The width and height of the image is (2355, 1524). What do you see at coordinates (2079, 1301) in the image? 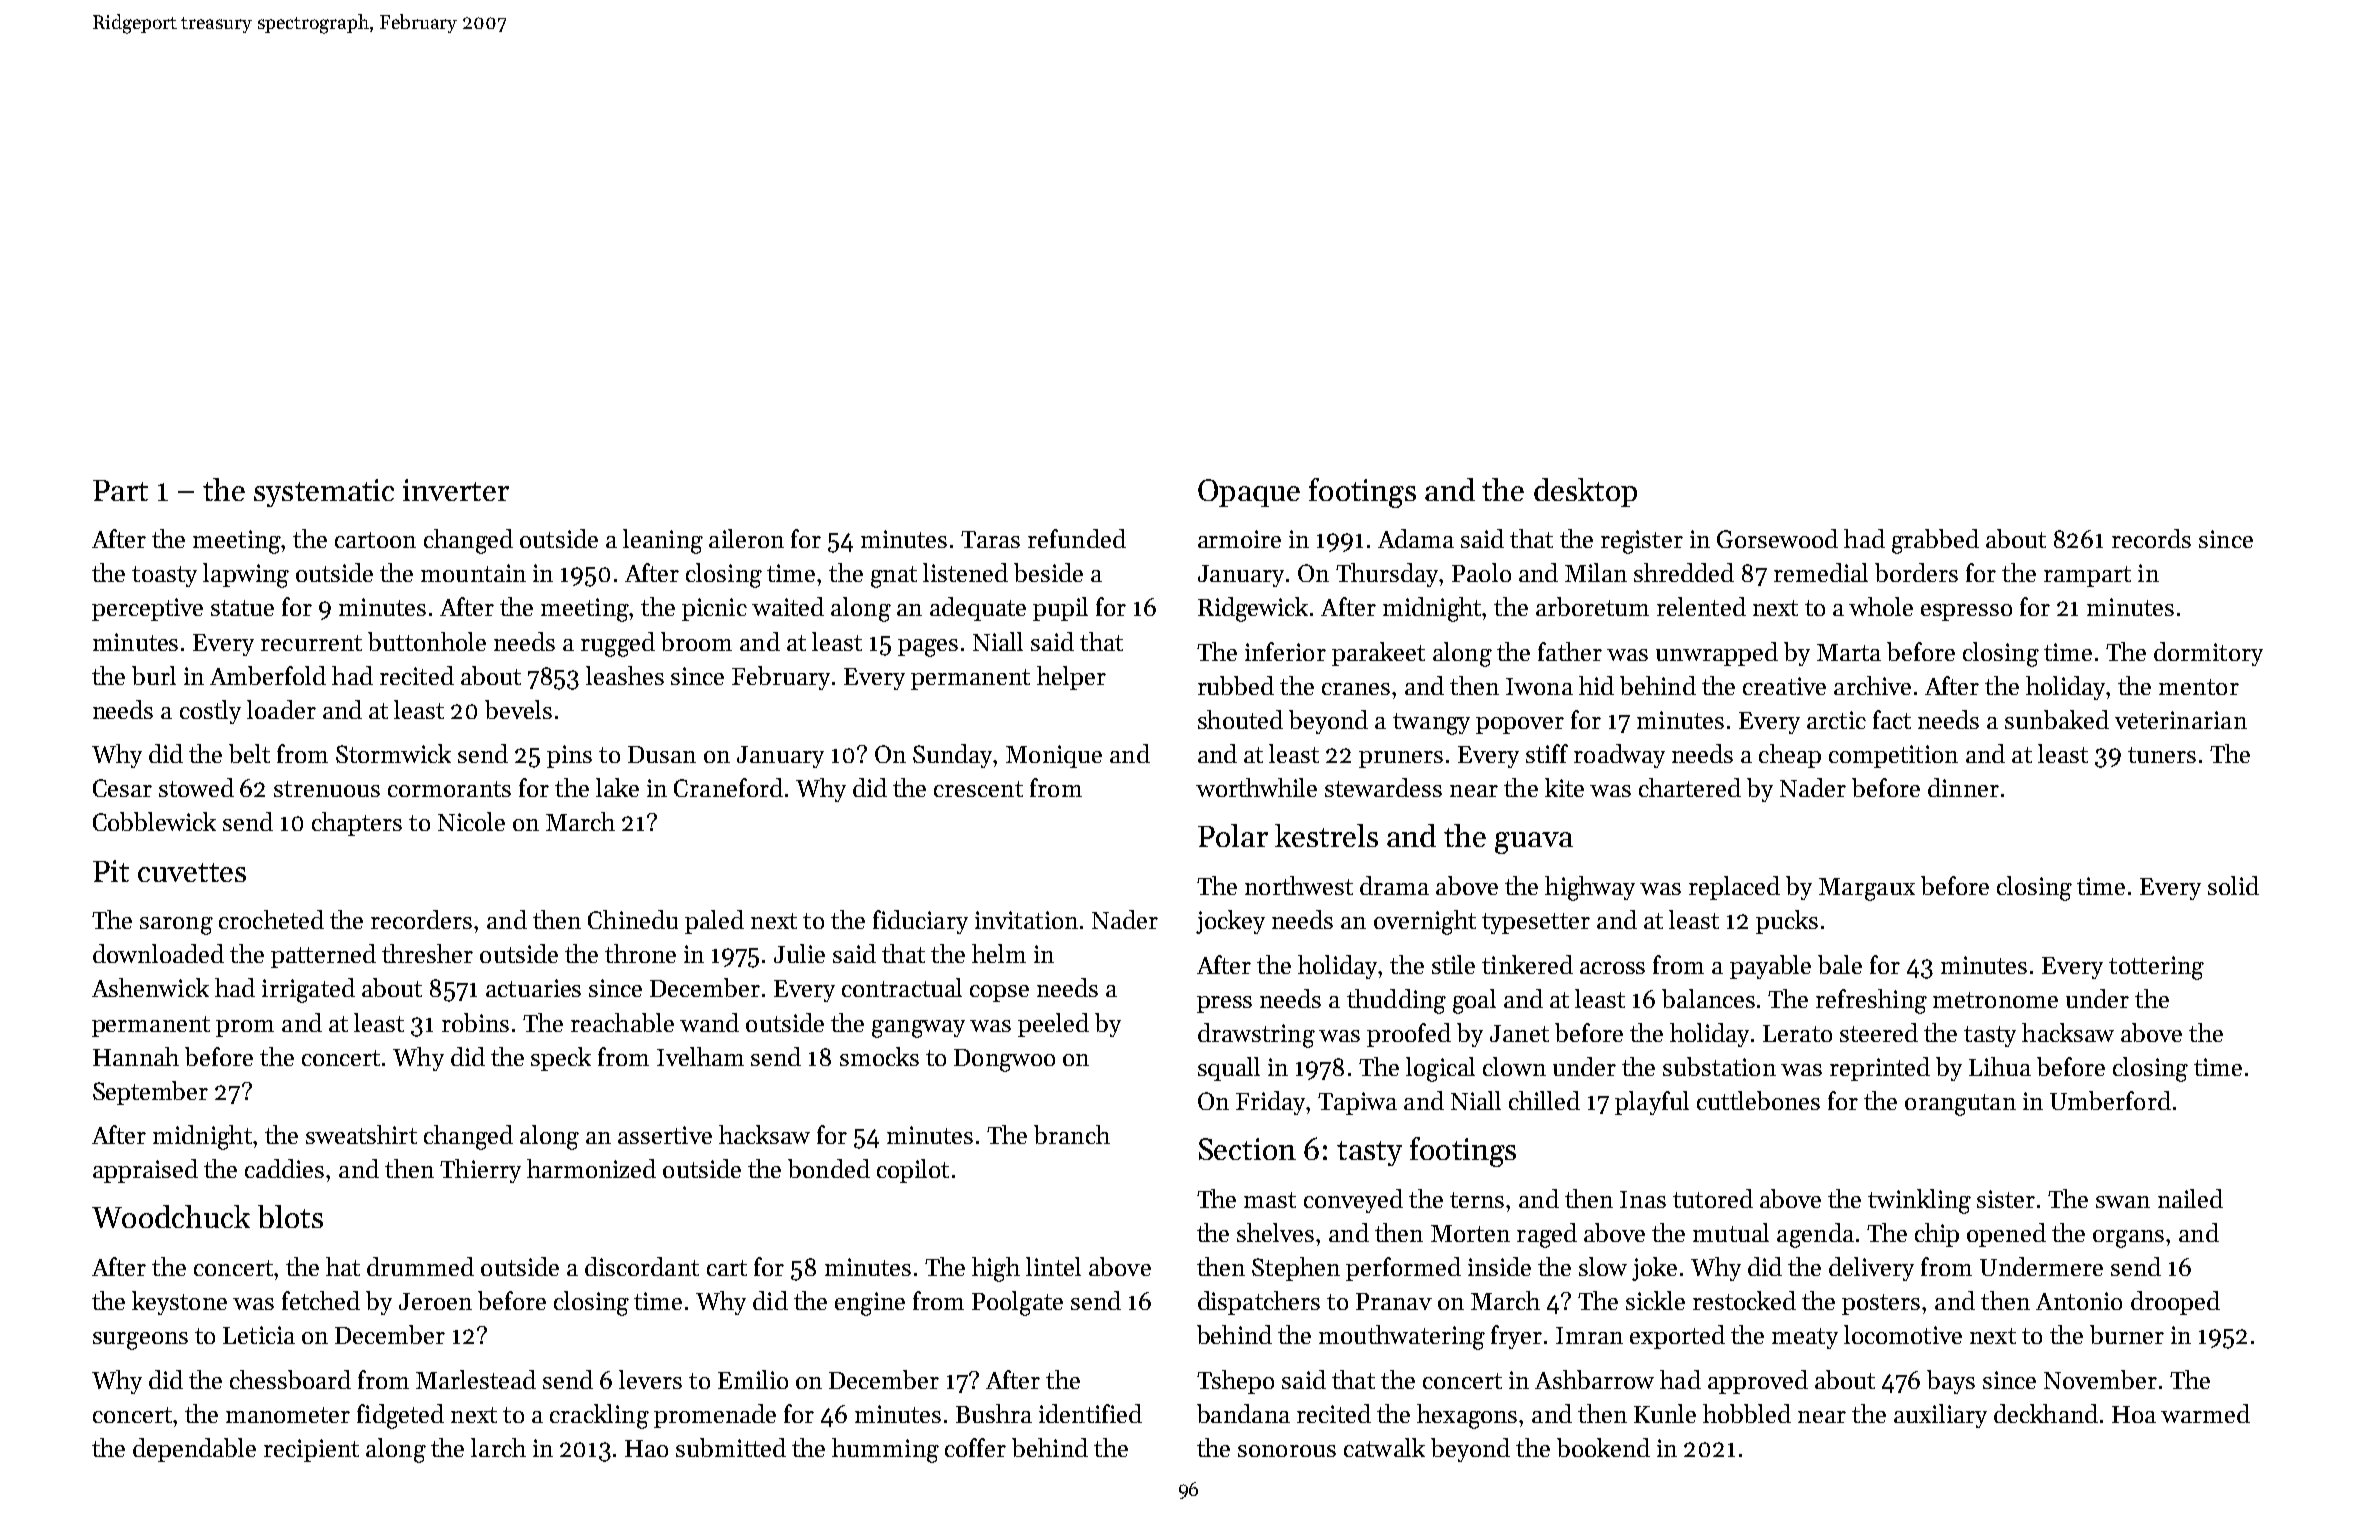
I see `Antonio` at bounding box center [2079, 1301].
